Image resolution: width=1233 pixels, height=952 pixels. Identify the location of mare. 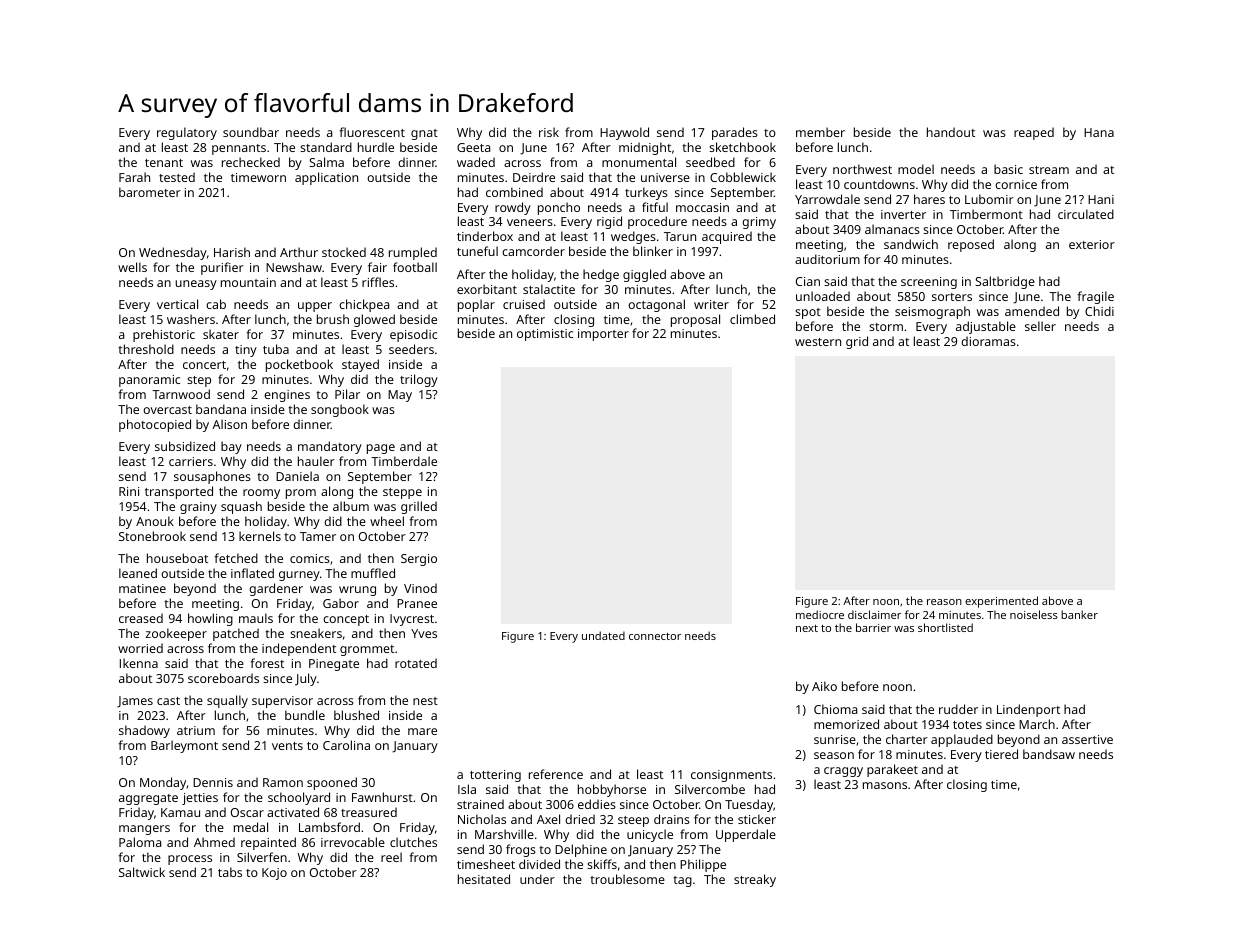
(422, 731).
